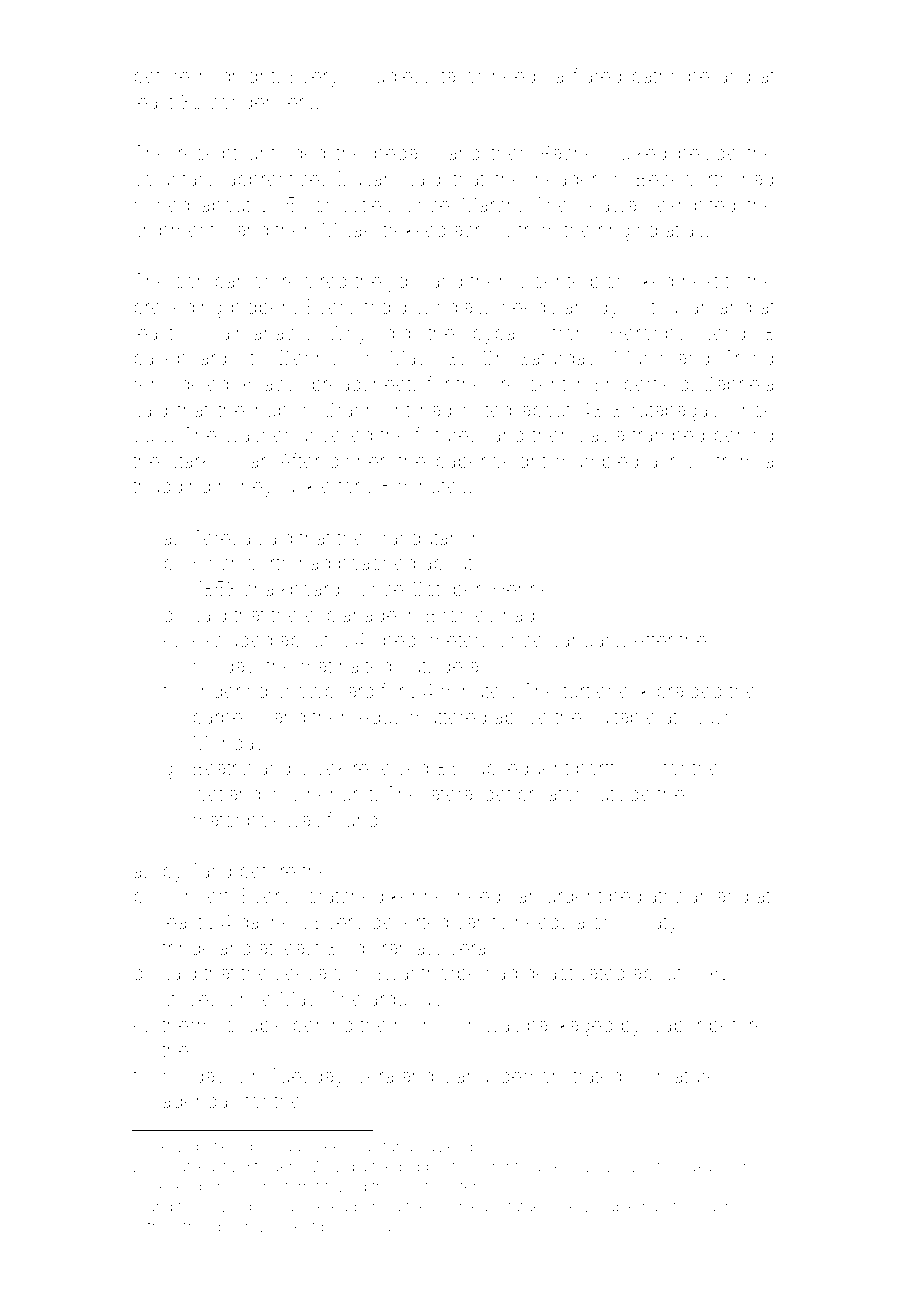  I want to click on beside, so click(708, 152).
